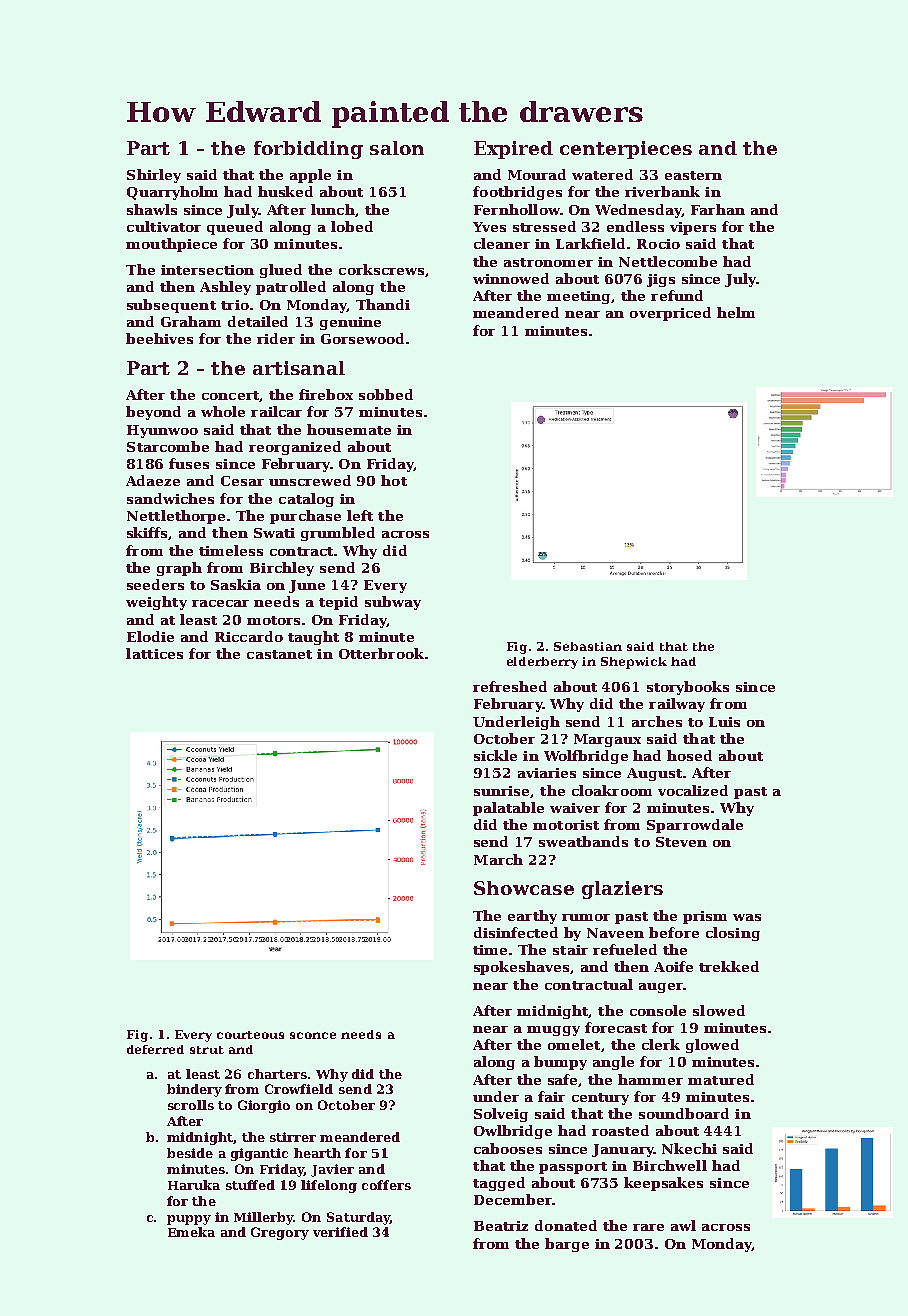 Image resolution: width=908 pixels, height=1316 pixels. What do you see at coordinates (736, 312) in the screenshot?
I see `helm` at bounding box center [736, 312].
